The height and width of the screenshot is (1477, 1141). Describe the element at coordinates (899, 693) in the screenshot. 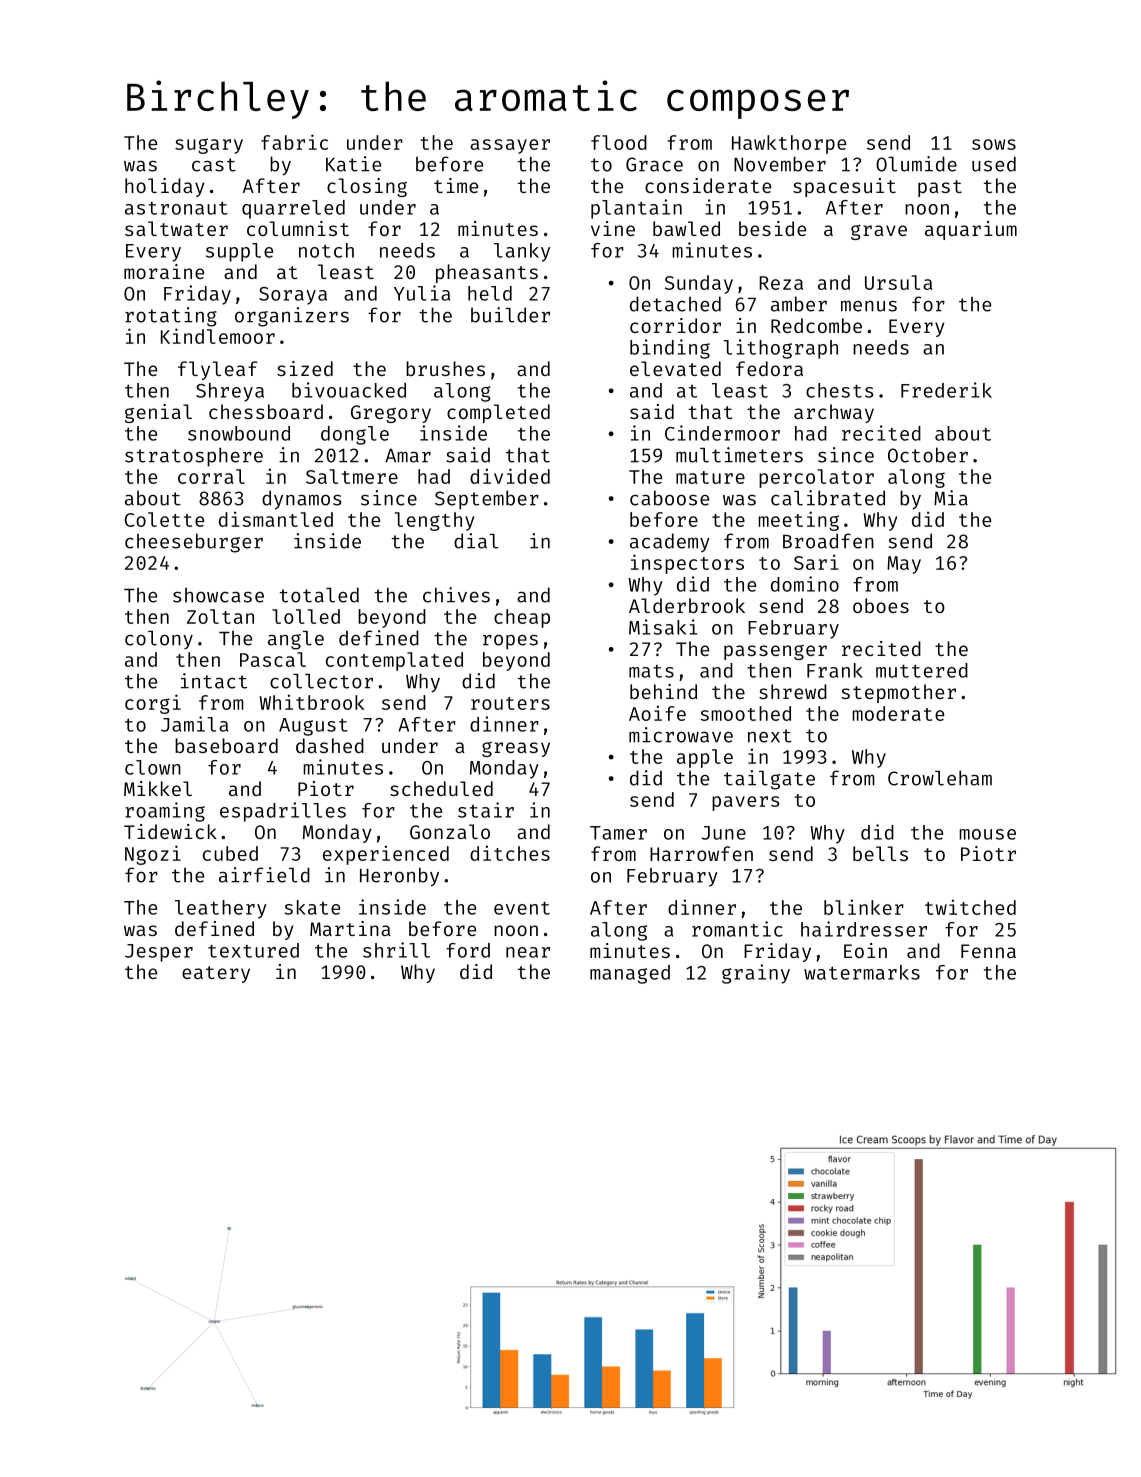

I see `stepmother` at that location.
